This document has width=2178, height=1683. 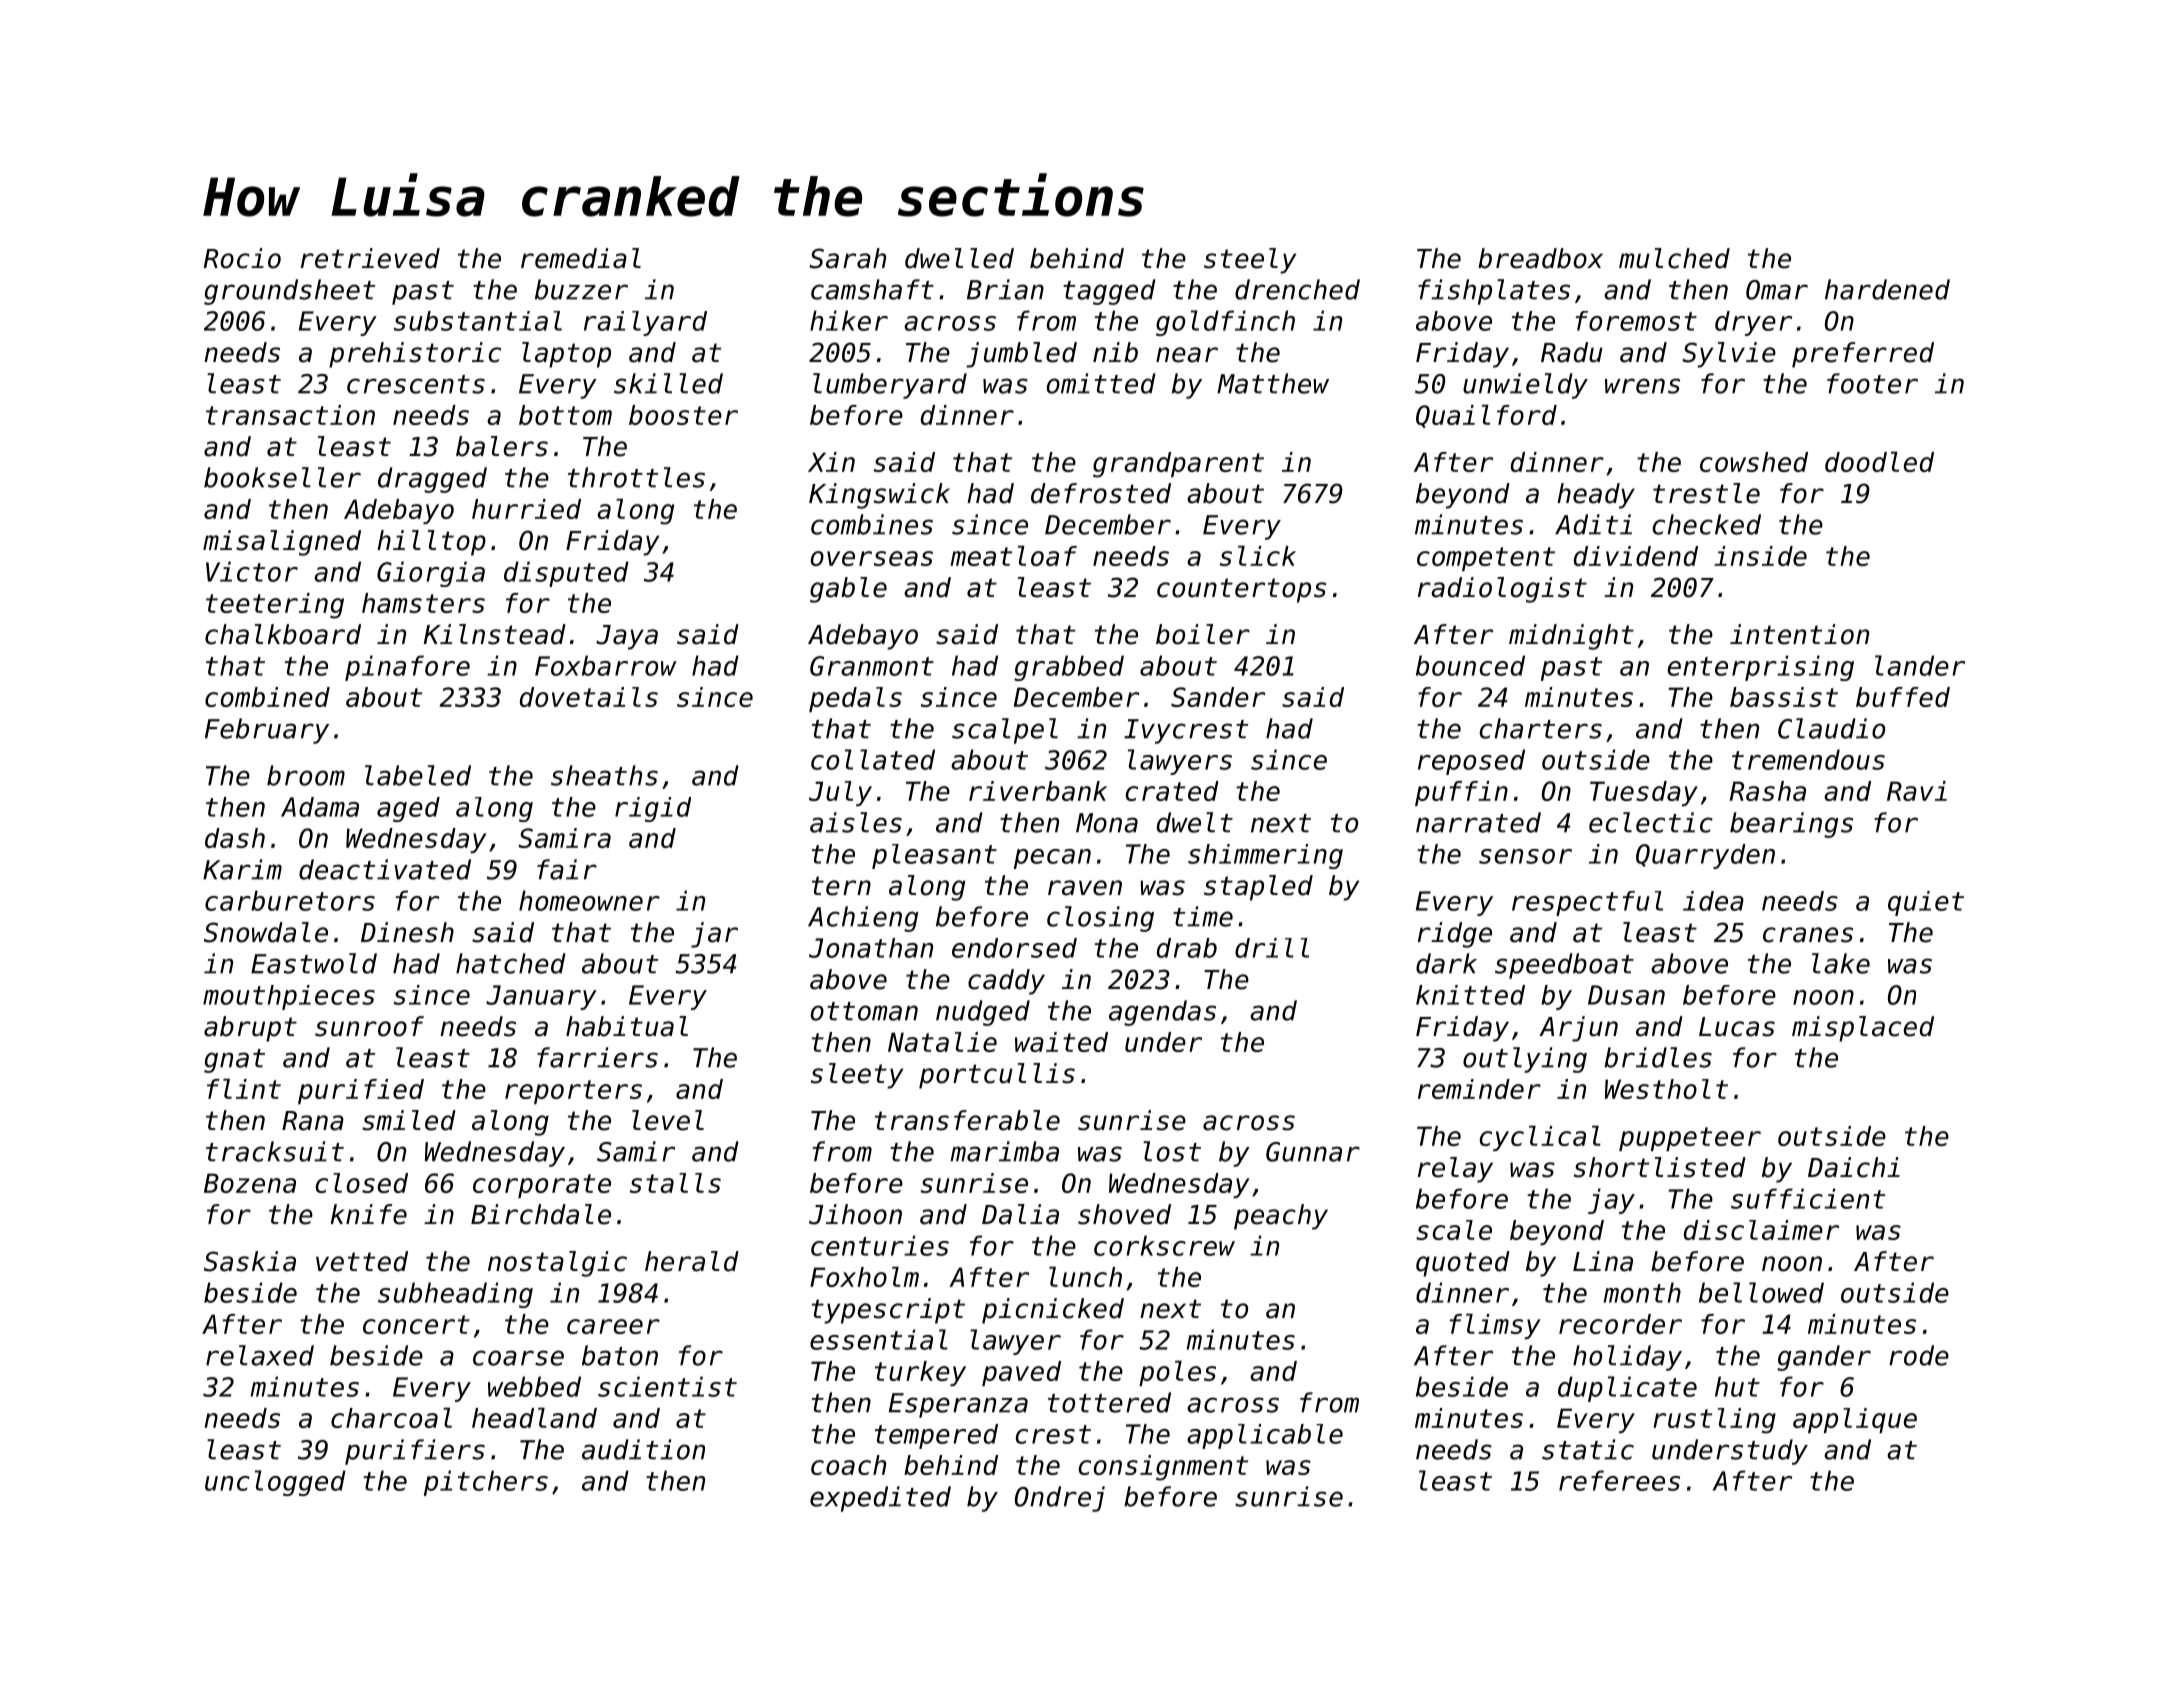 I want to click on peachy, so click(x=1281, y=1217).
